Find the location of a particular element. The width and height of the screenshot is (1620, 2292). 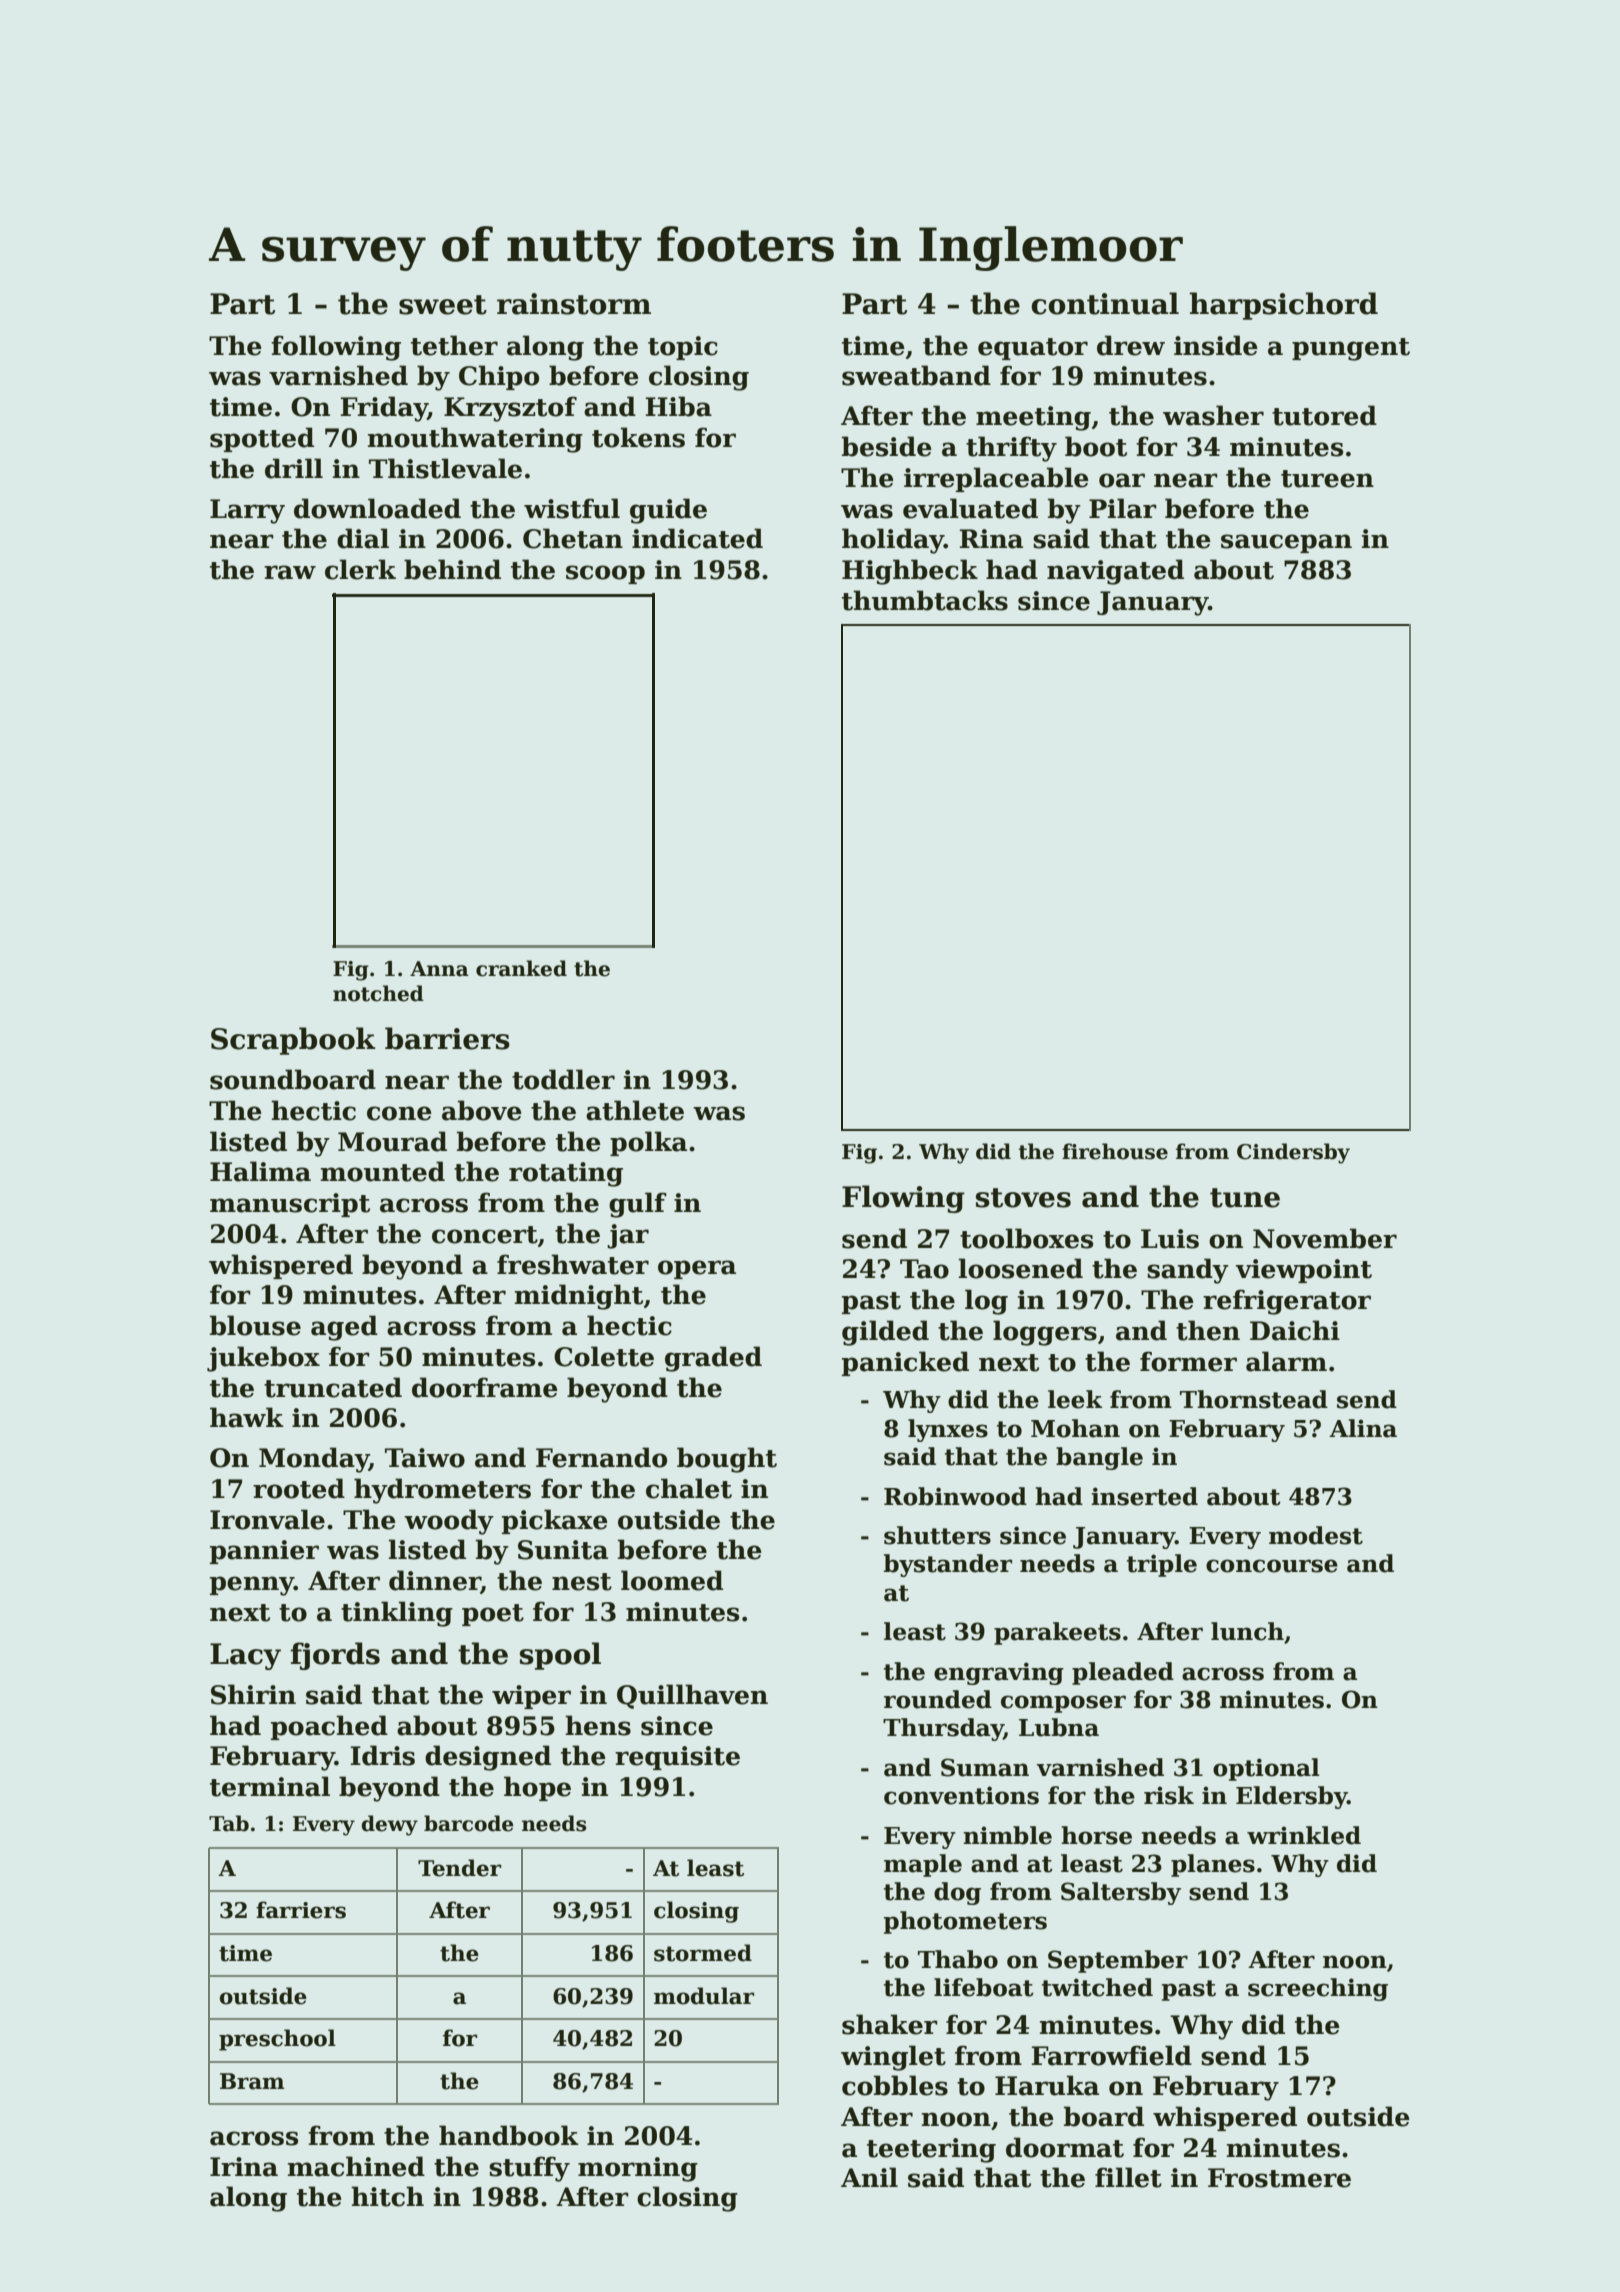

stuffy is located at coordinates (529, 2169).
